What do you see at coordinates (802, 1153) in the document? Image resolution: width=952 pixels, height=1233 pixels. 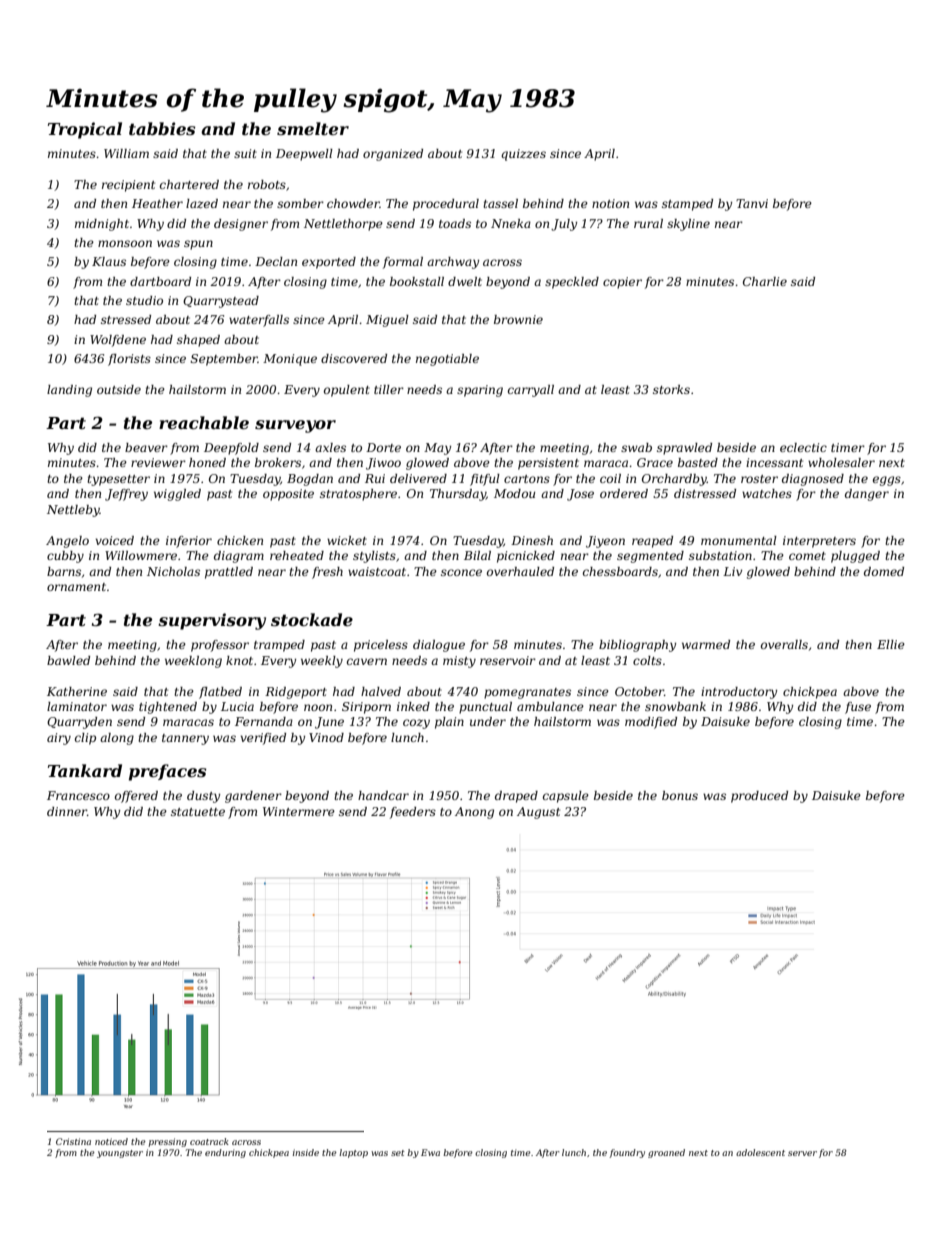 I see `server` at bounding box center [802, 1153].
